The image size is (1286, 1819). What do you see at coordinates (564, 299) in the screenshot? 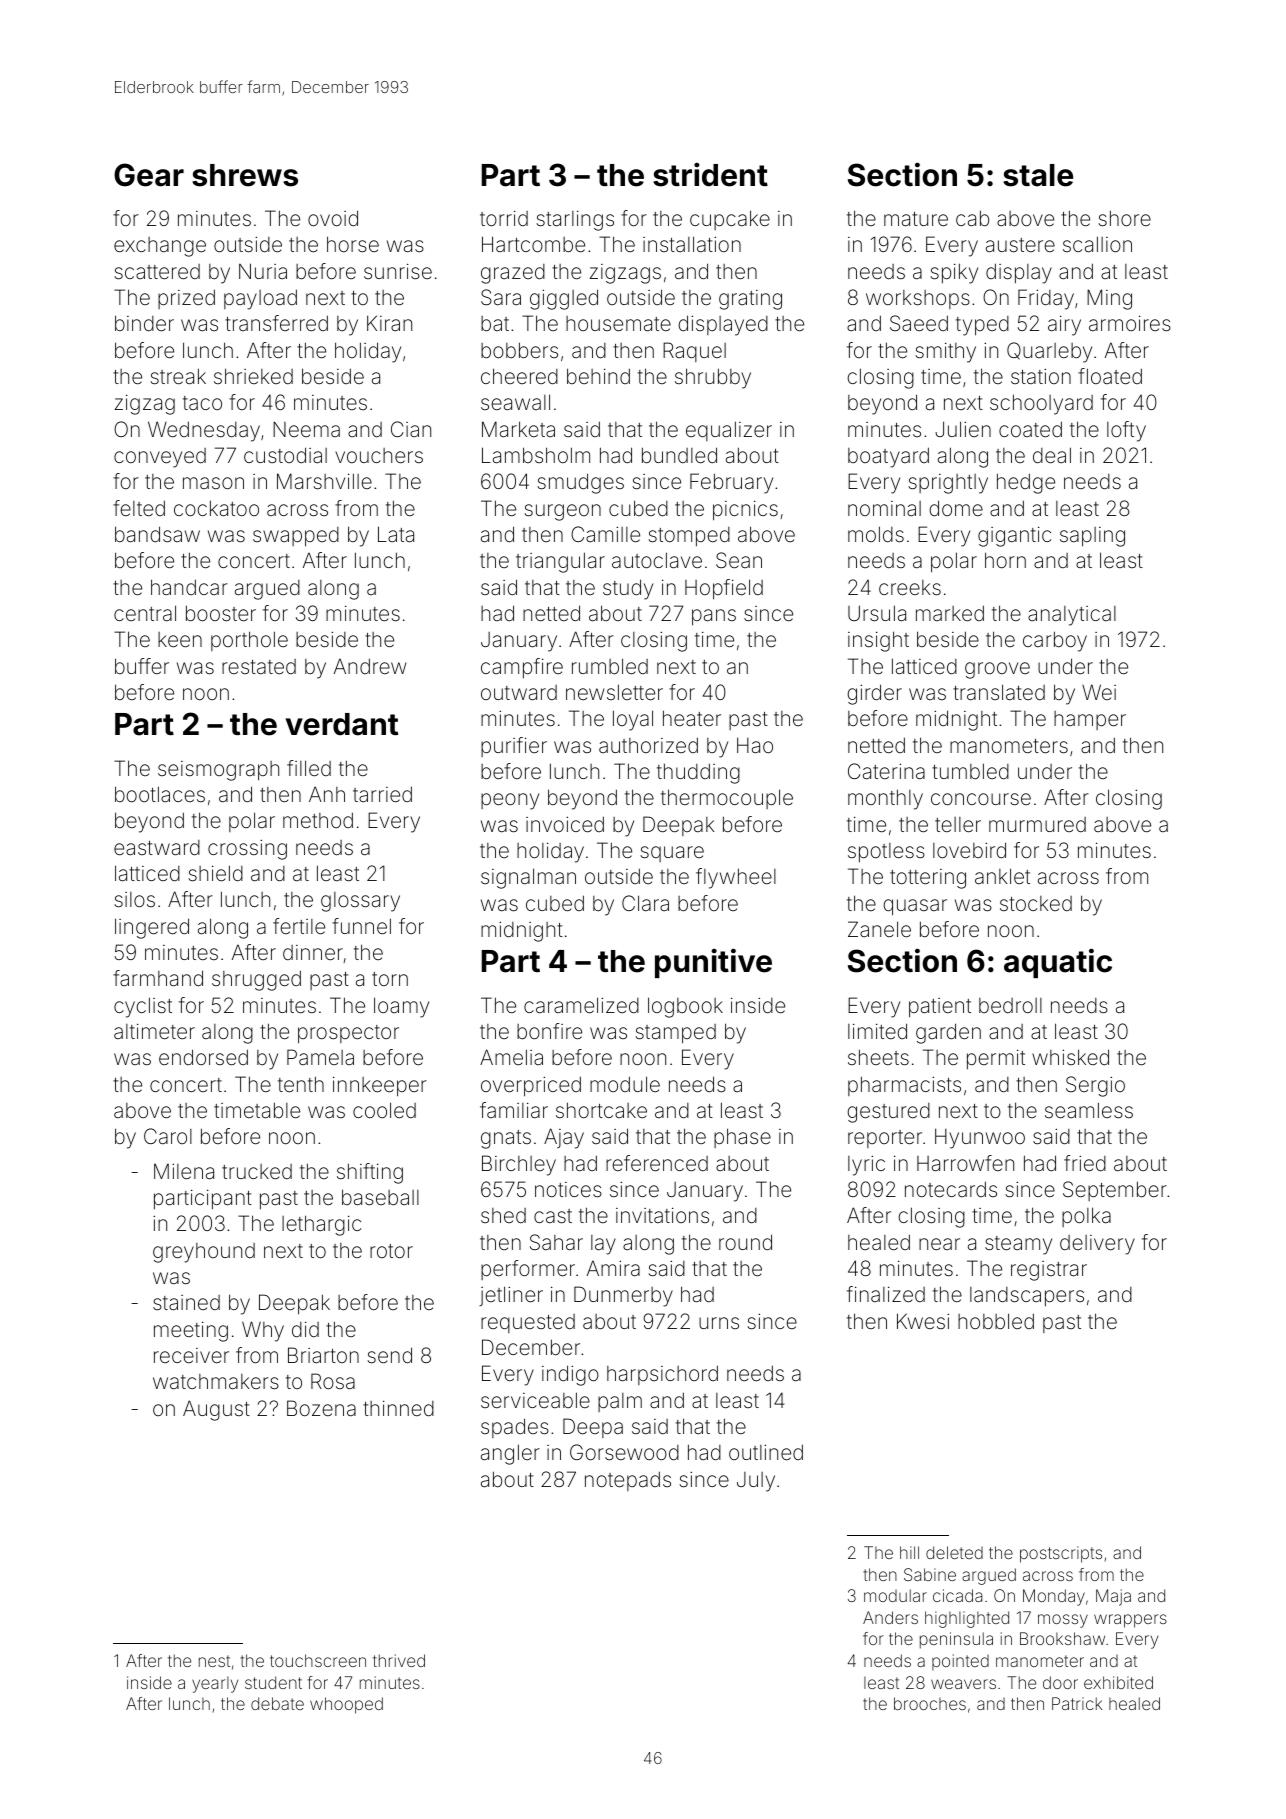
I see `giggled` at bounding box center [564, 299].
